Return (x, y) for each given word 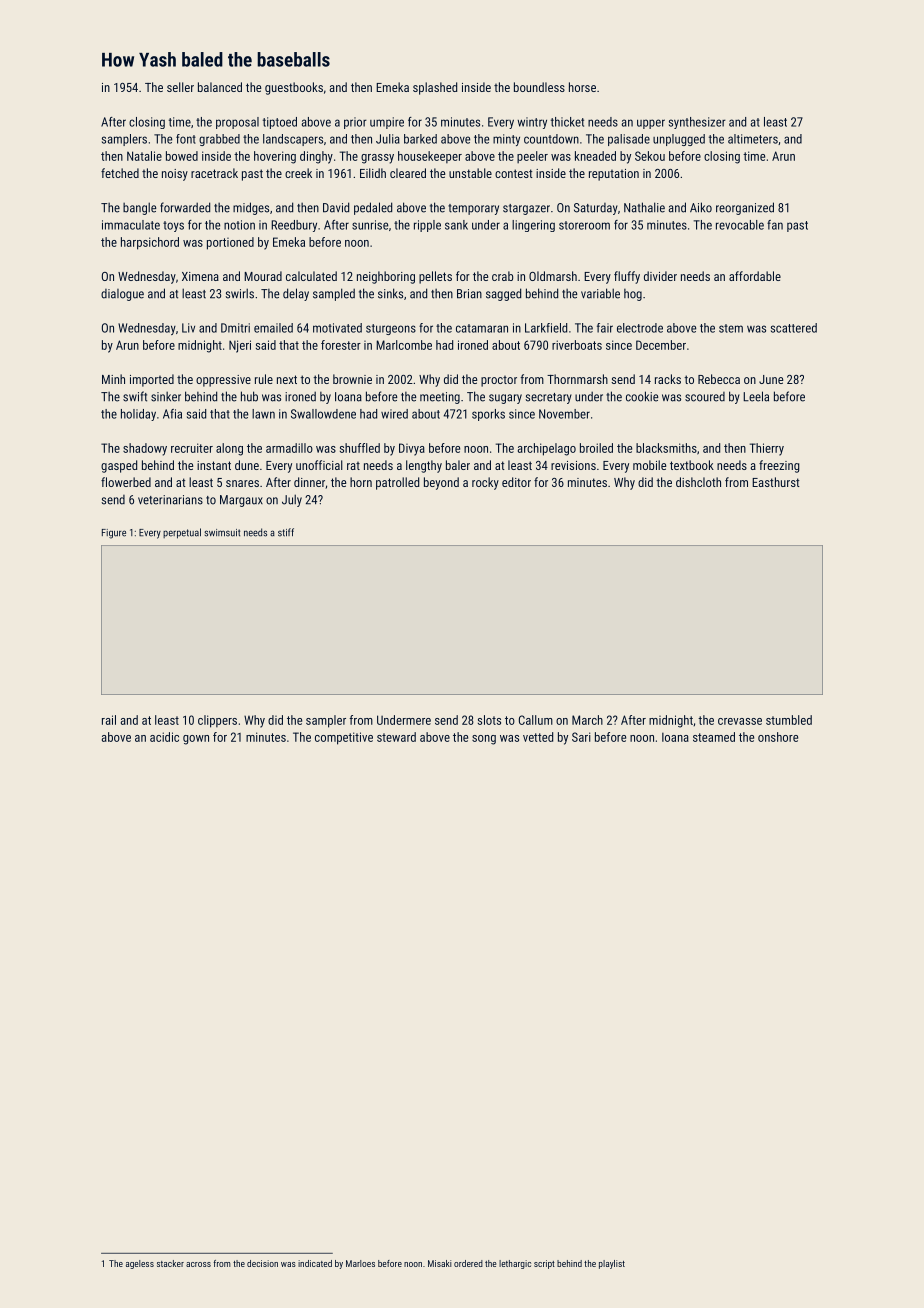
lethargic (515, 1264)
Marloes (360, 1263)
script (544, 1264)
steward (396, 737)
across (198, 1264)
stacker (170, 1263)
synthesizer (697, 123)
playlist (612, 1264)
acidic (164, 737)
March (587, 720)
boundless (539, 87)
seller (180, 87)
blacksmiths (666, 448)
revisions (573, 465)
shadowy (145, 449)
